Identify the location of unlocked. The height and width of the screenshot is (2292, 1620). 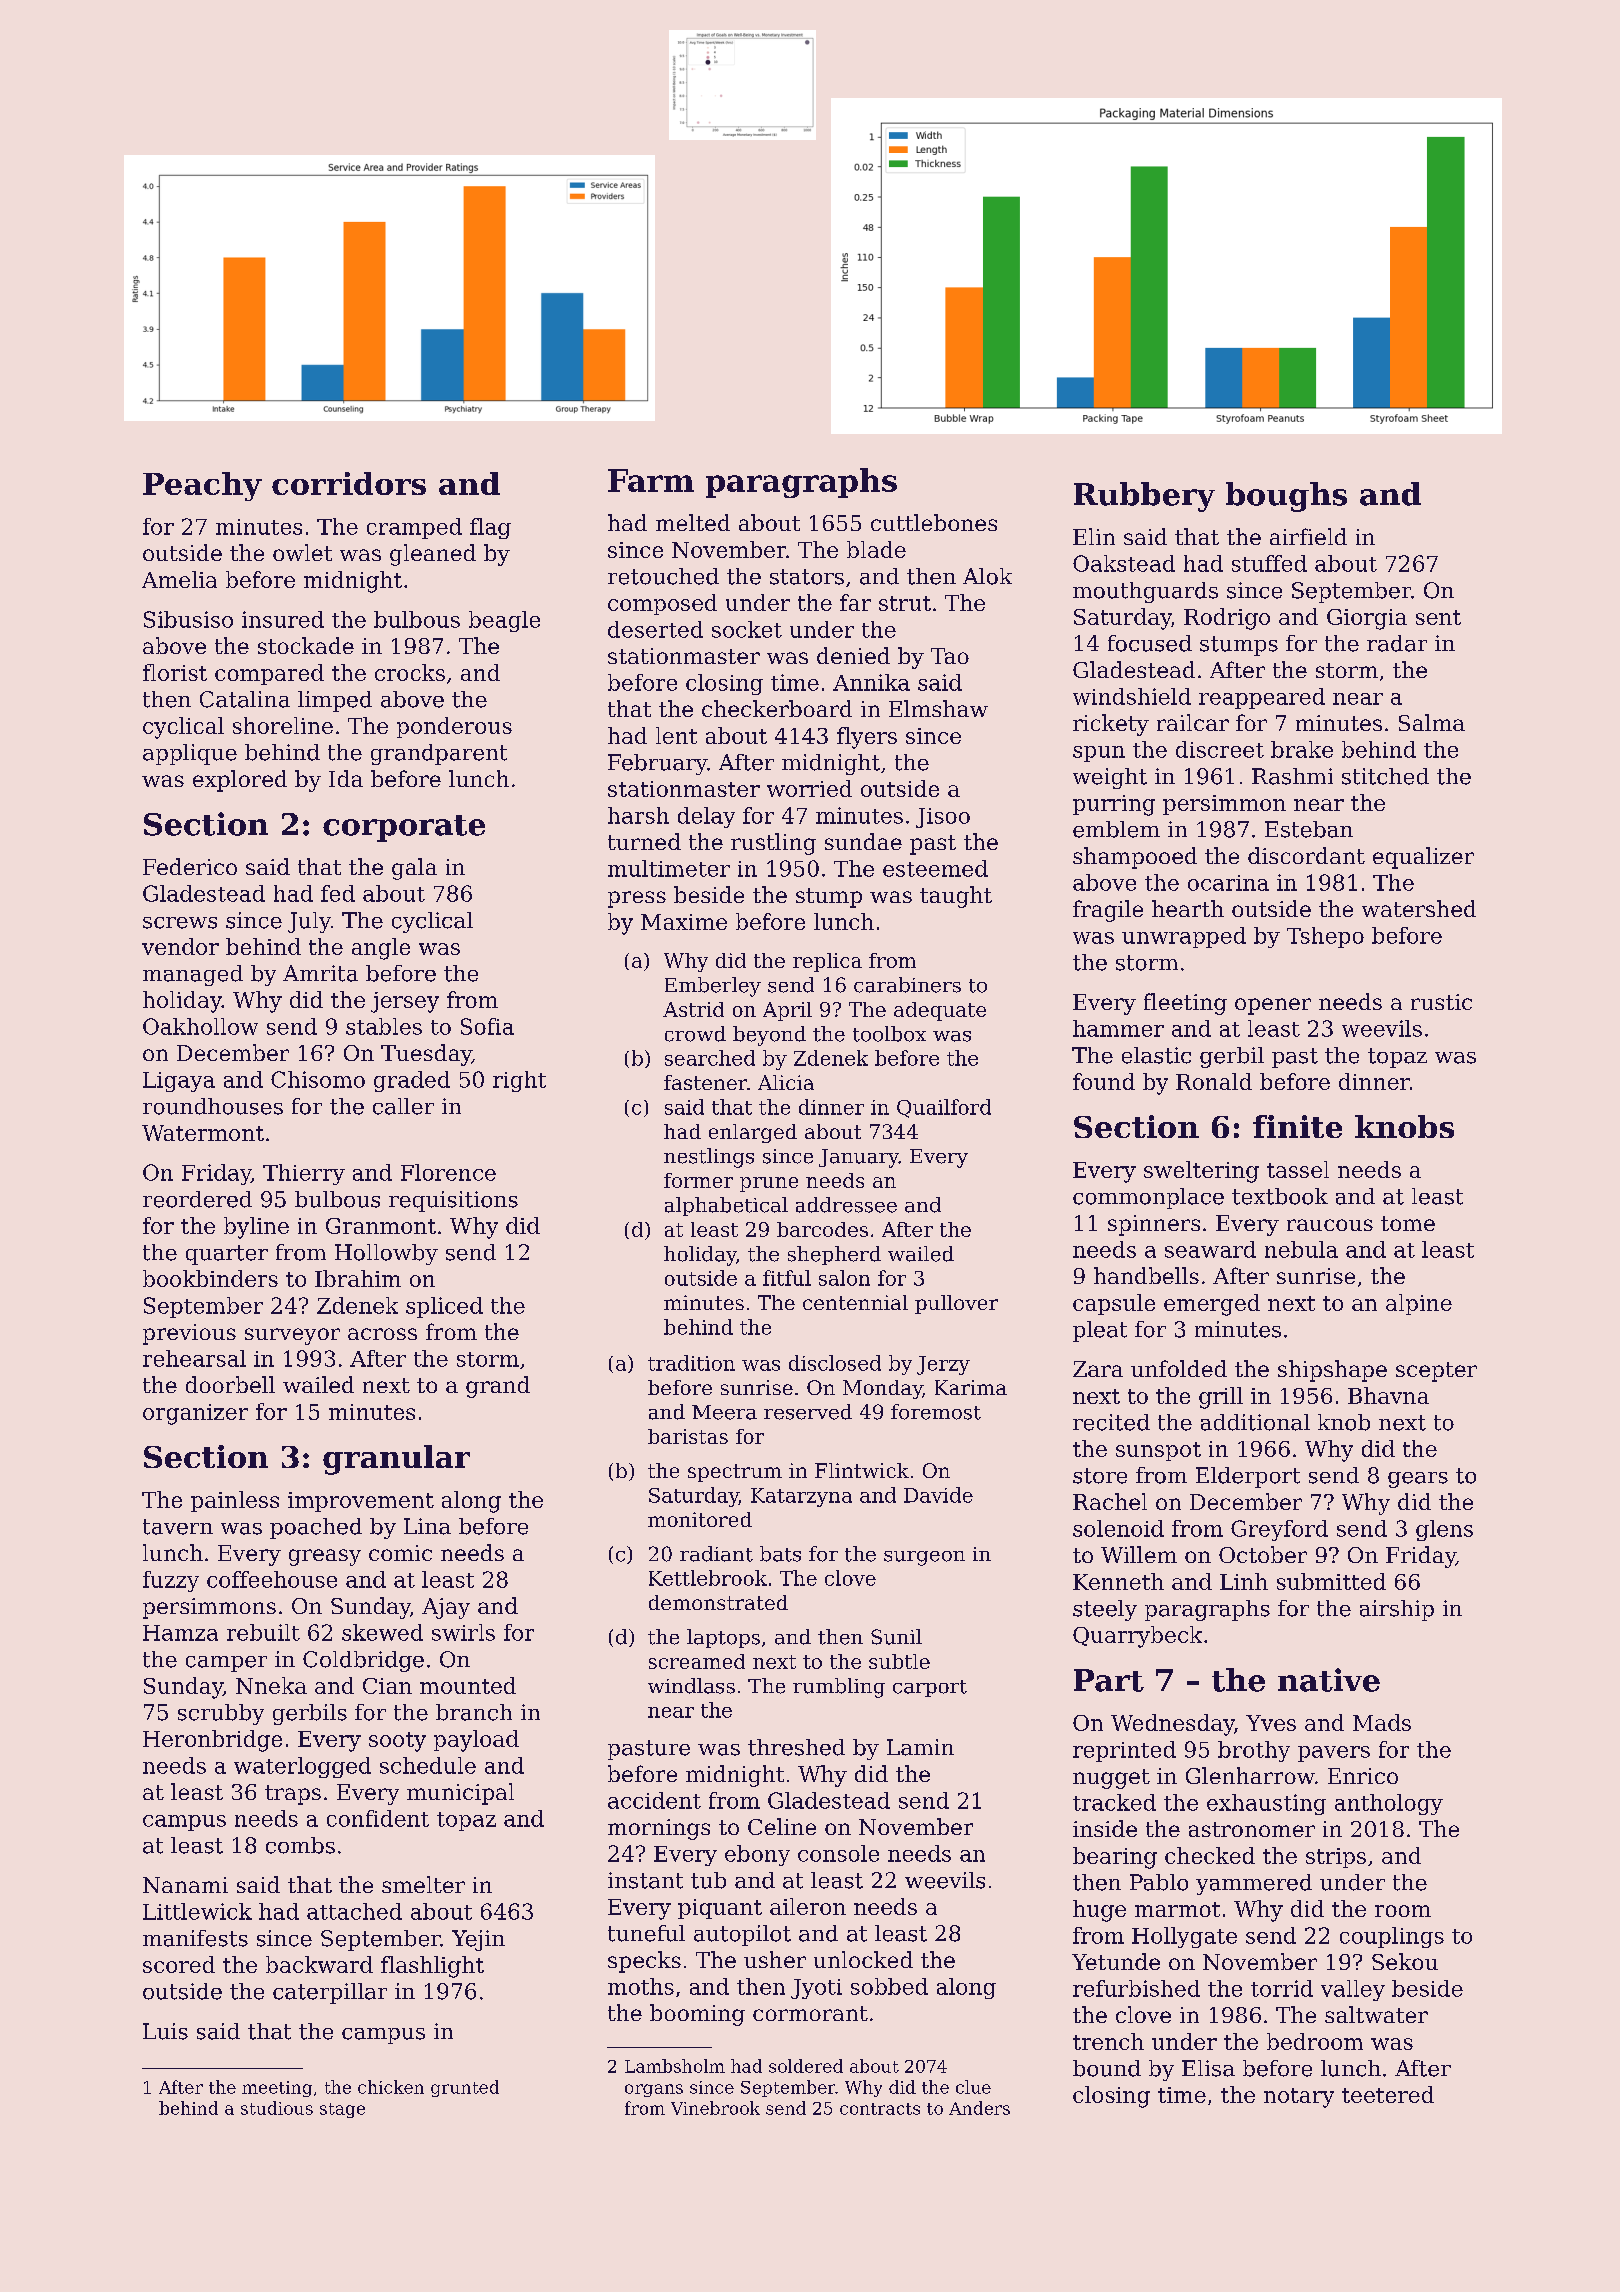
(863, 1959).
